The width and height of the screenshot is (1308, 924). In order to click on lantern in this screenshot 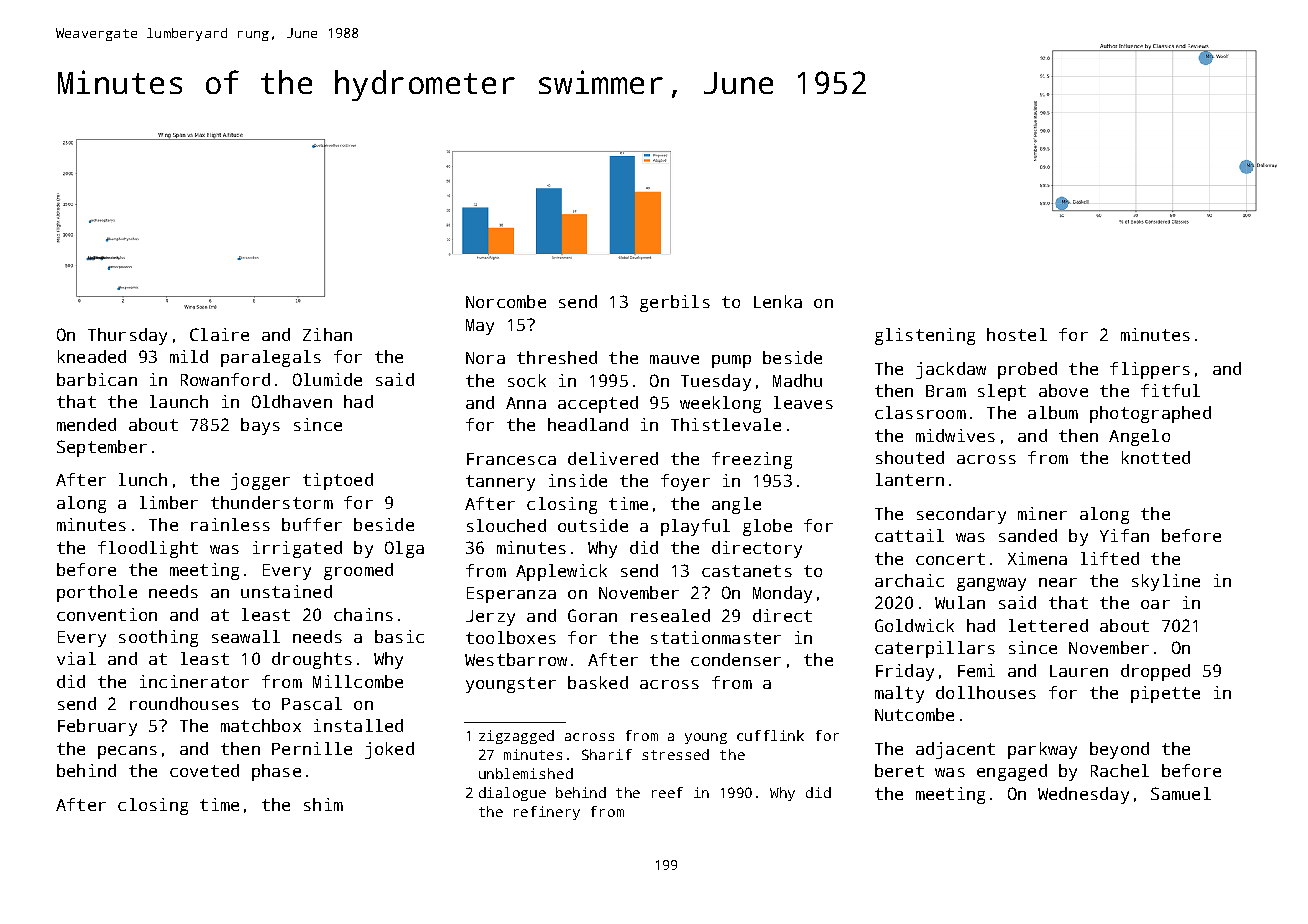, I will do `click(910, 479)`.
